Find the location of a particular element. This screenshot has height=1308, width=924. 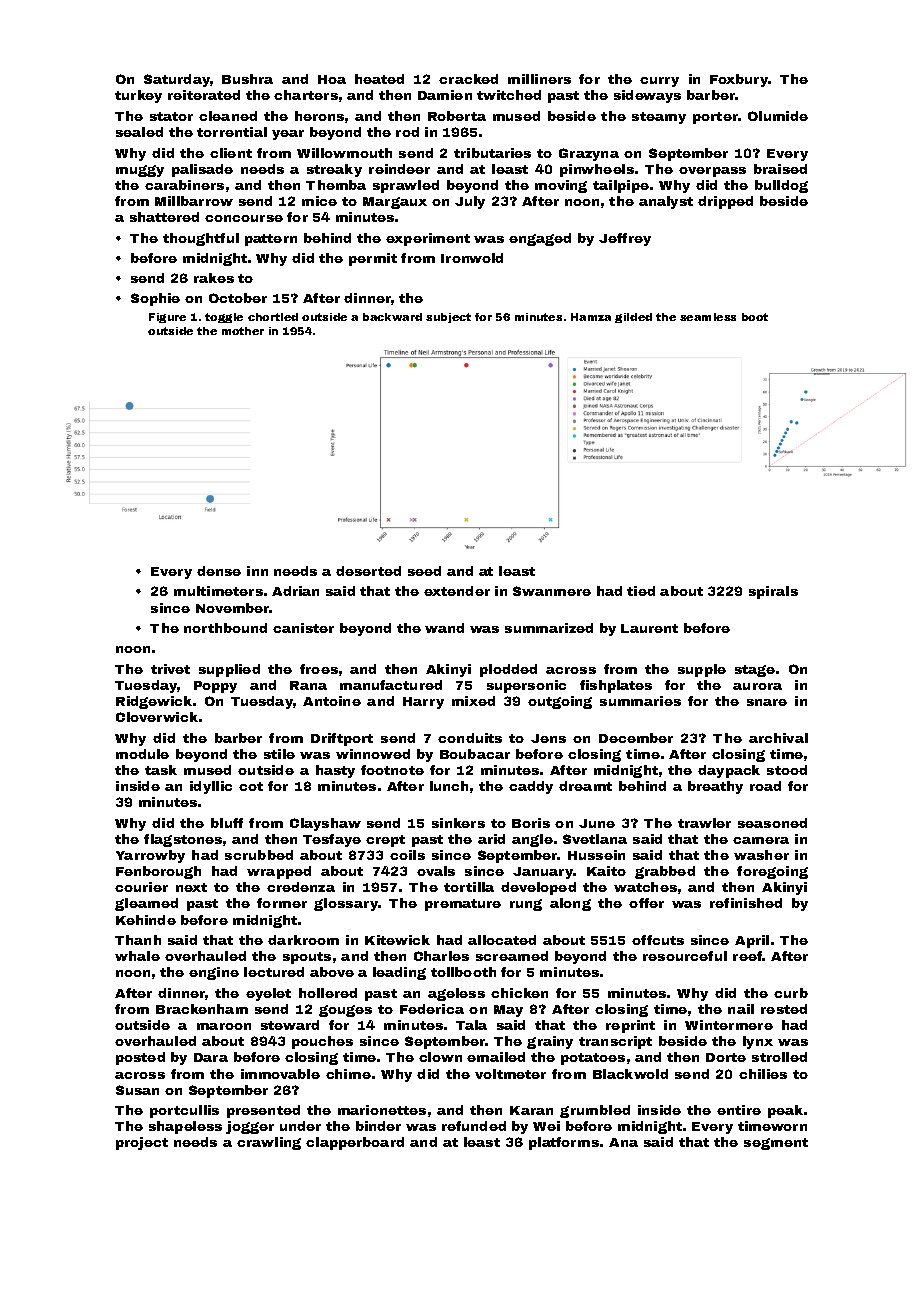

dense is located at coordinates (219, 571).
